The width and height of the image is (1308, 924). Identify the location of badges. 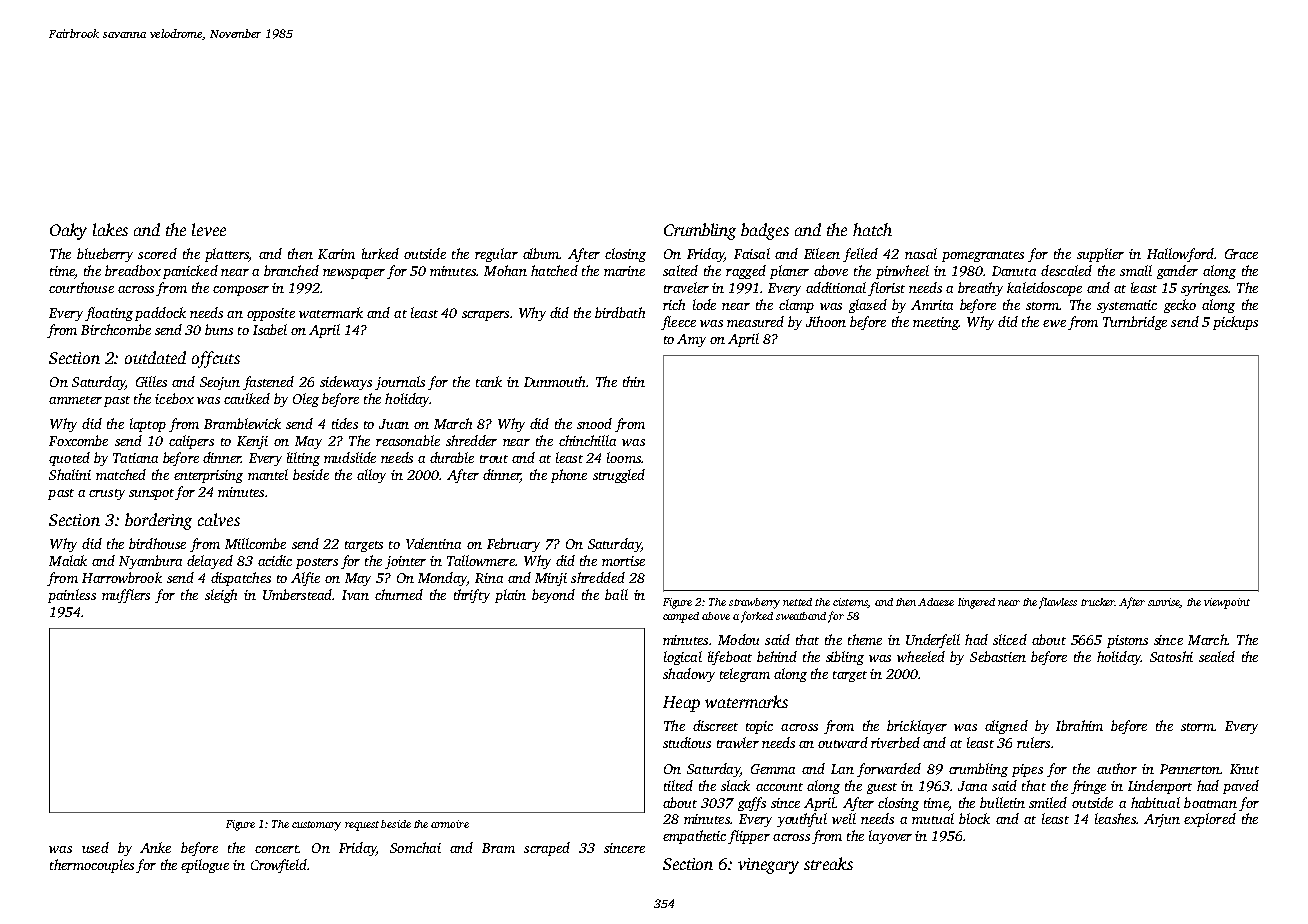
(765, 231).
